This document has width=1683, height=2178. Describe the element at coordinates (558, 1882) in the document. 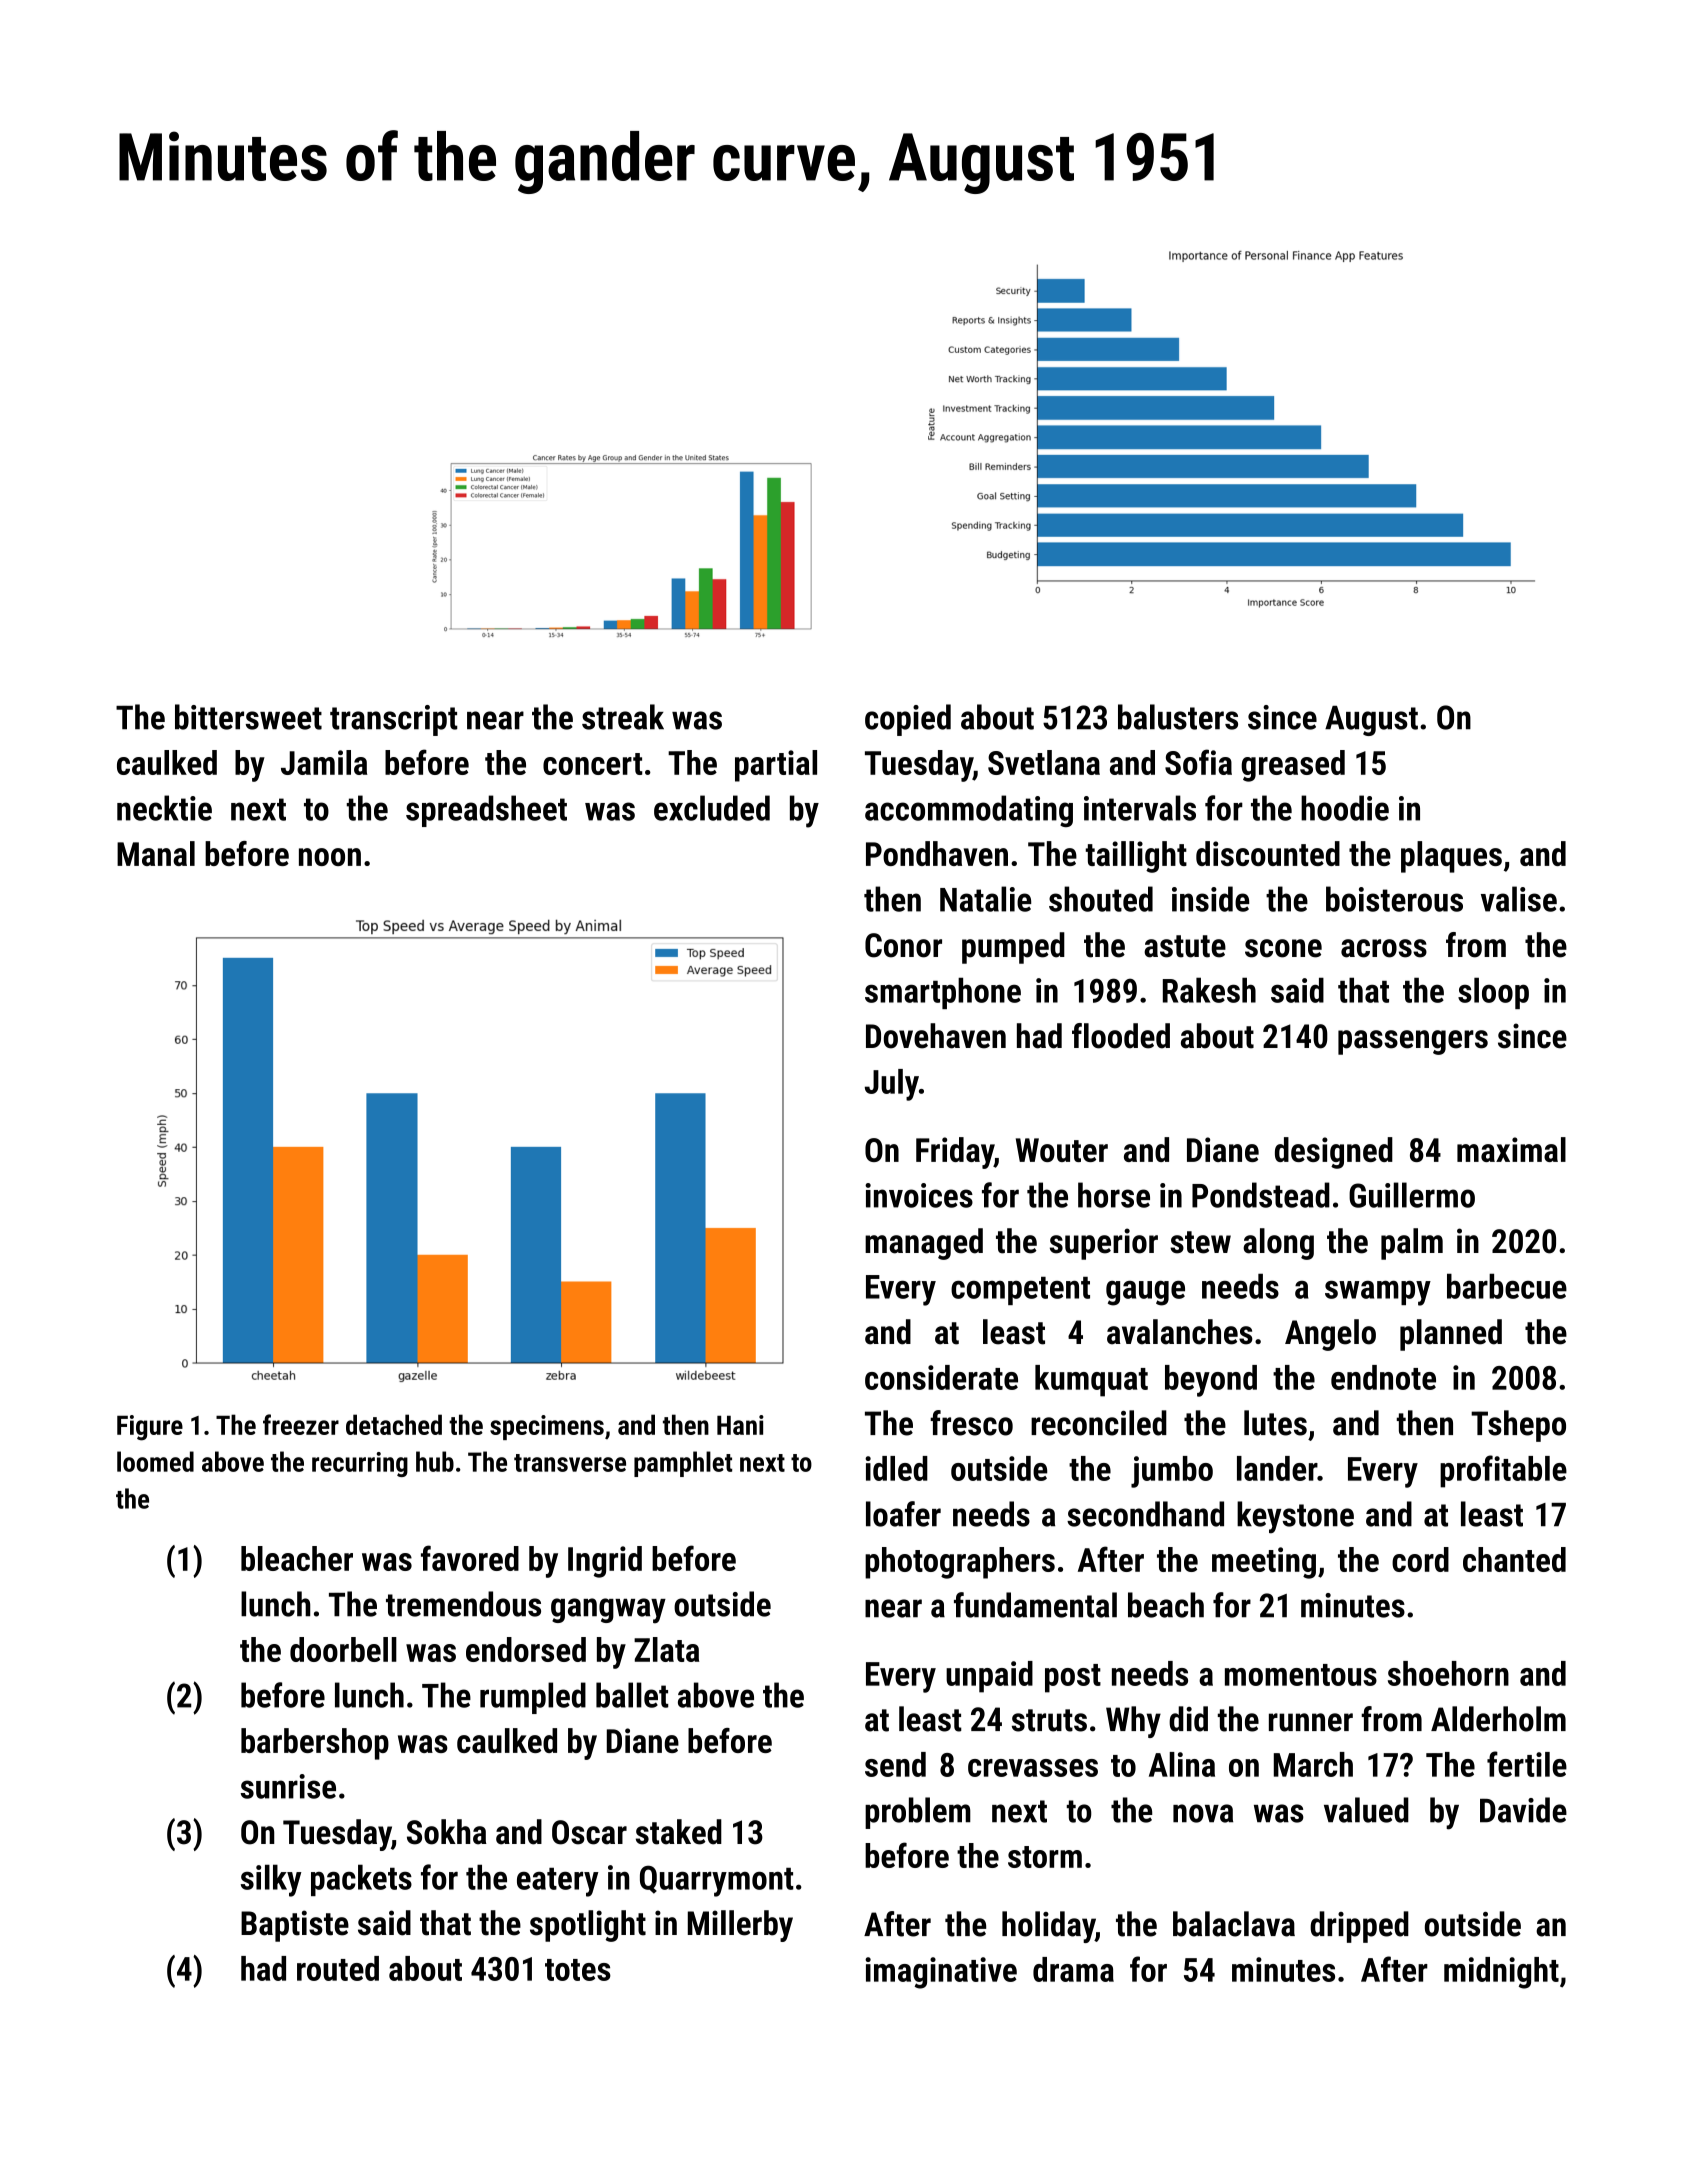

I see `eatery` at that location.
